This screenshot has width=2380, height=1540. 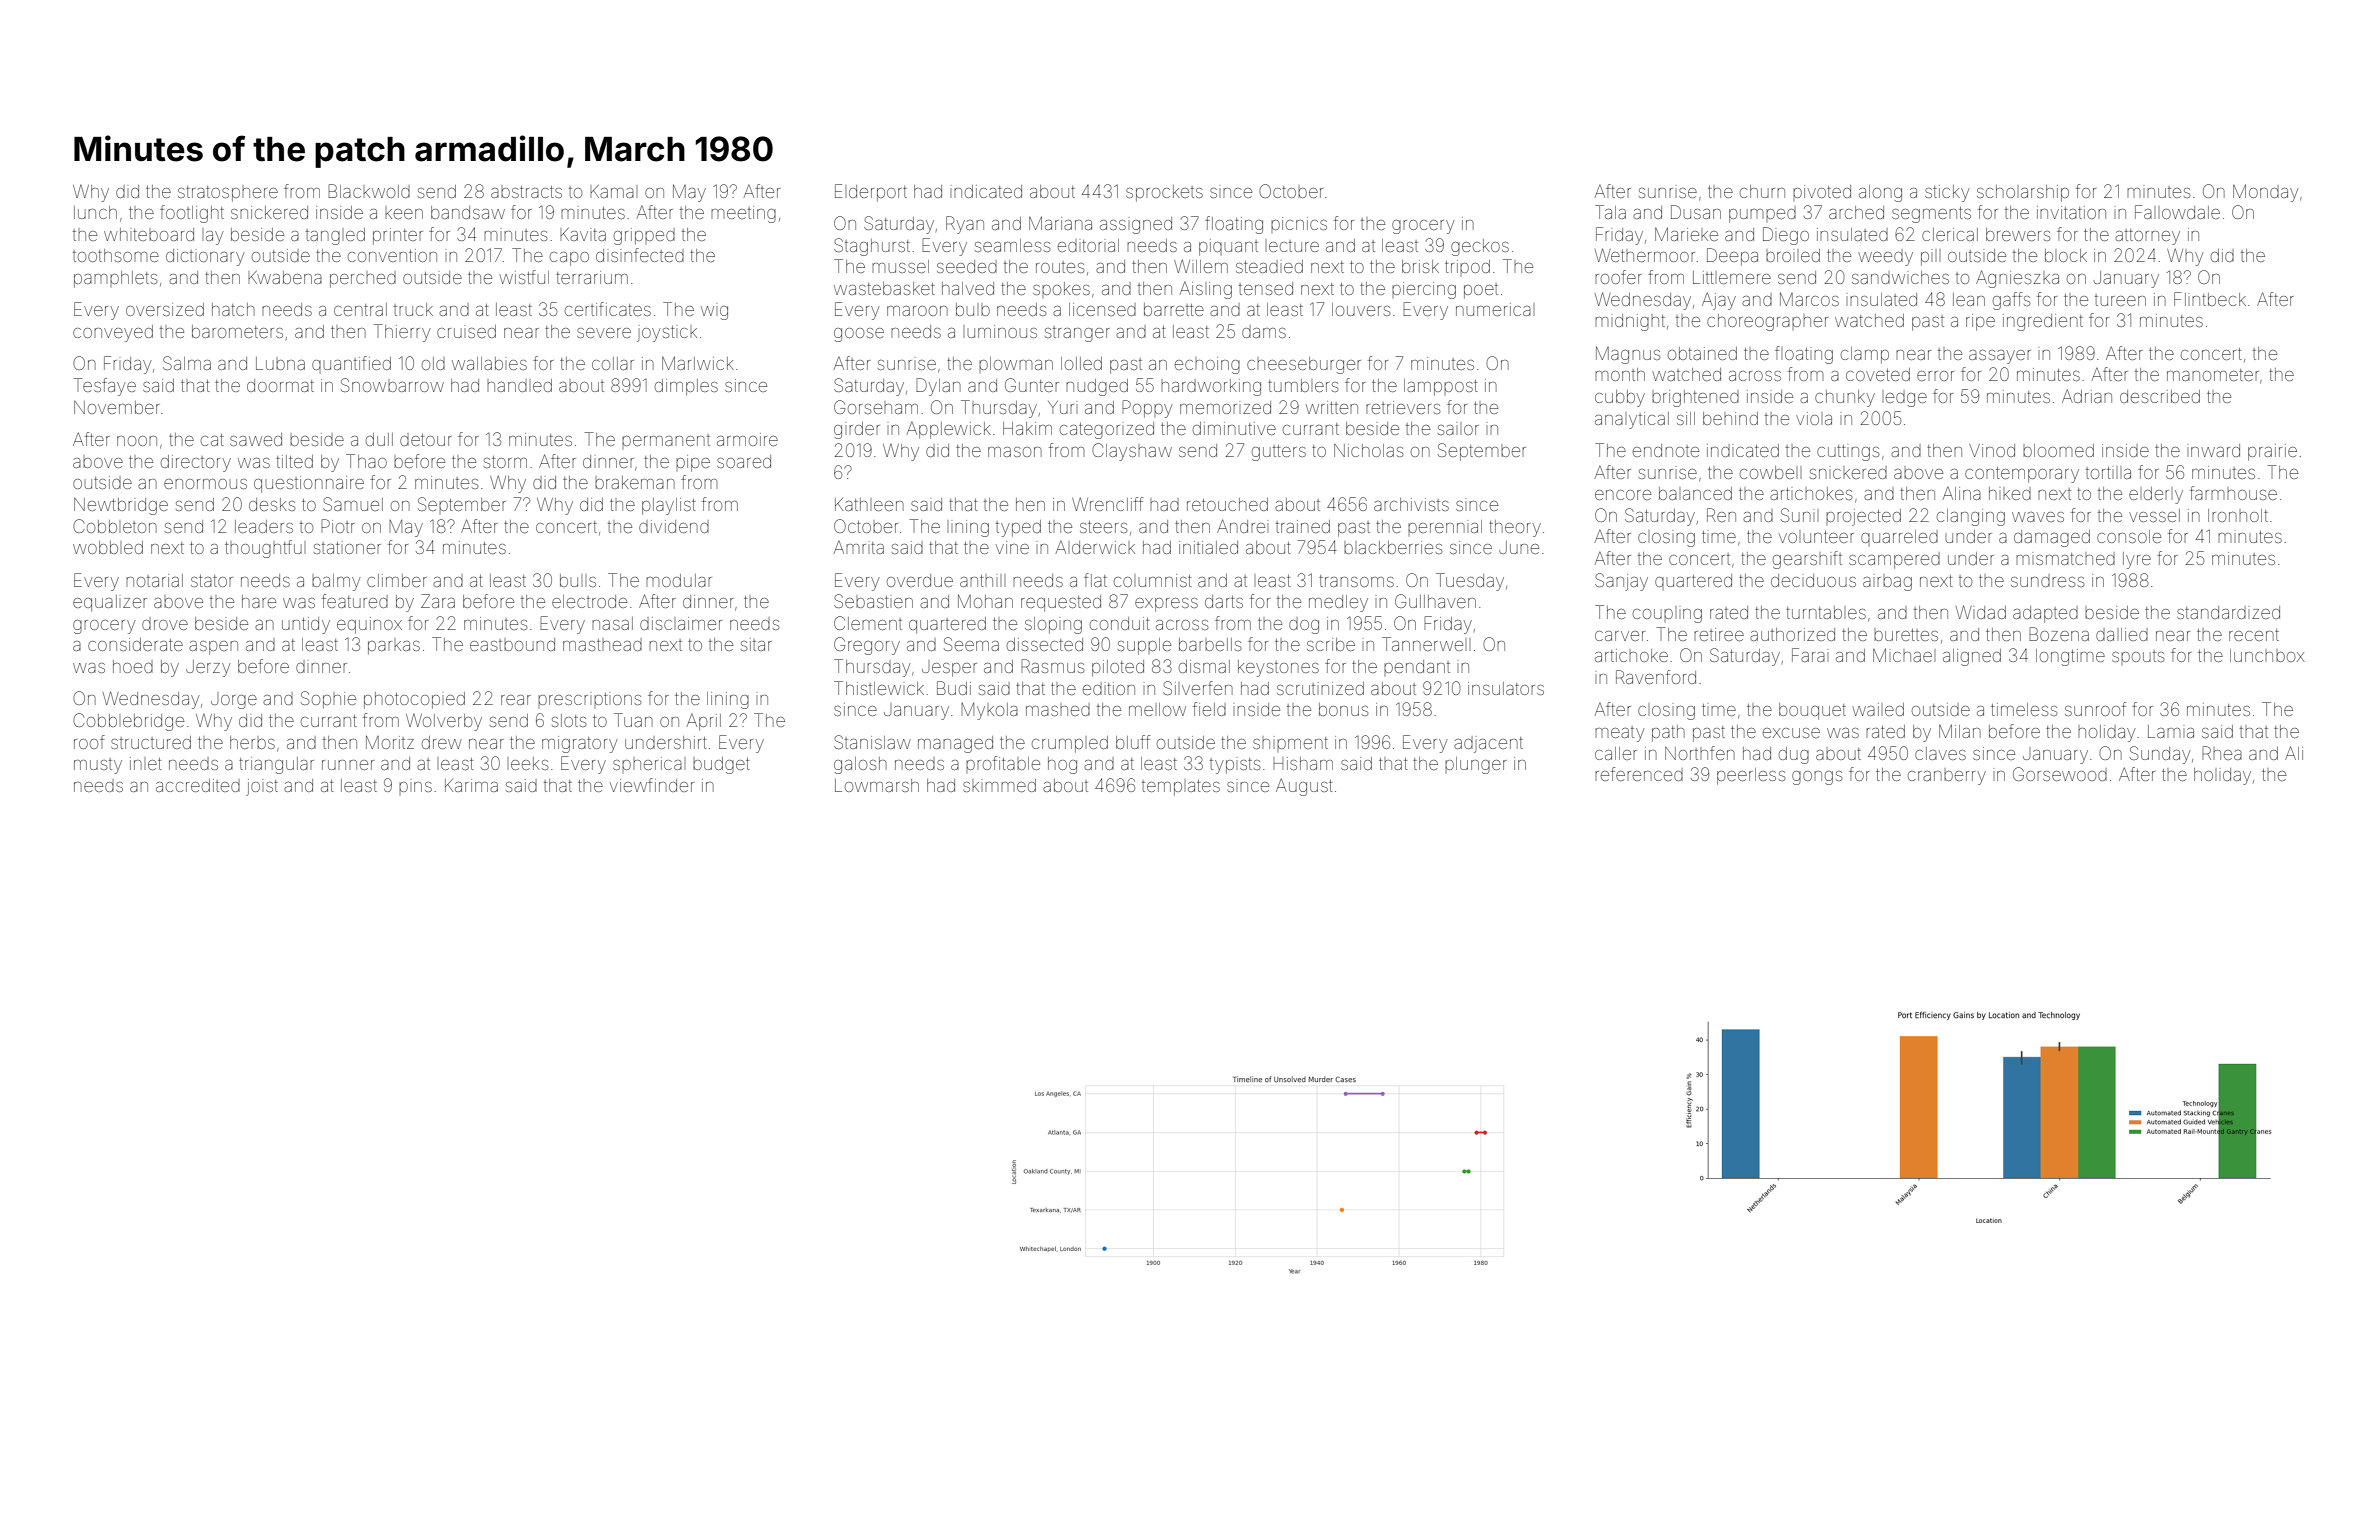 What do you see at coordinates (2023, 193) in the screenshot?
I see `scholarship` at bounding box center [2023, 193].
